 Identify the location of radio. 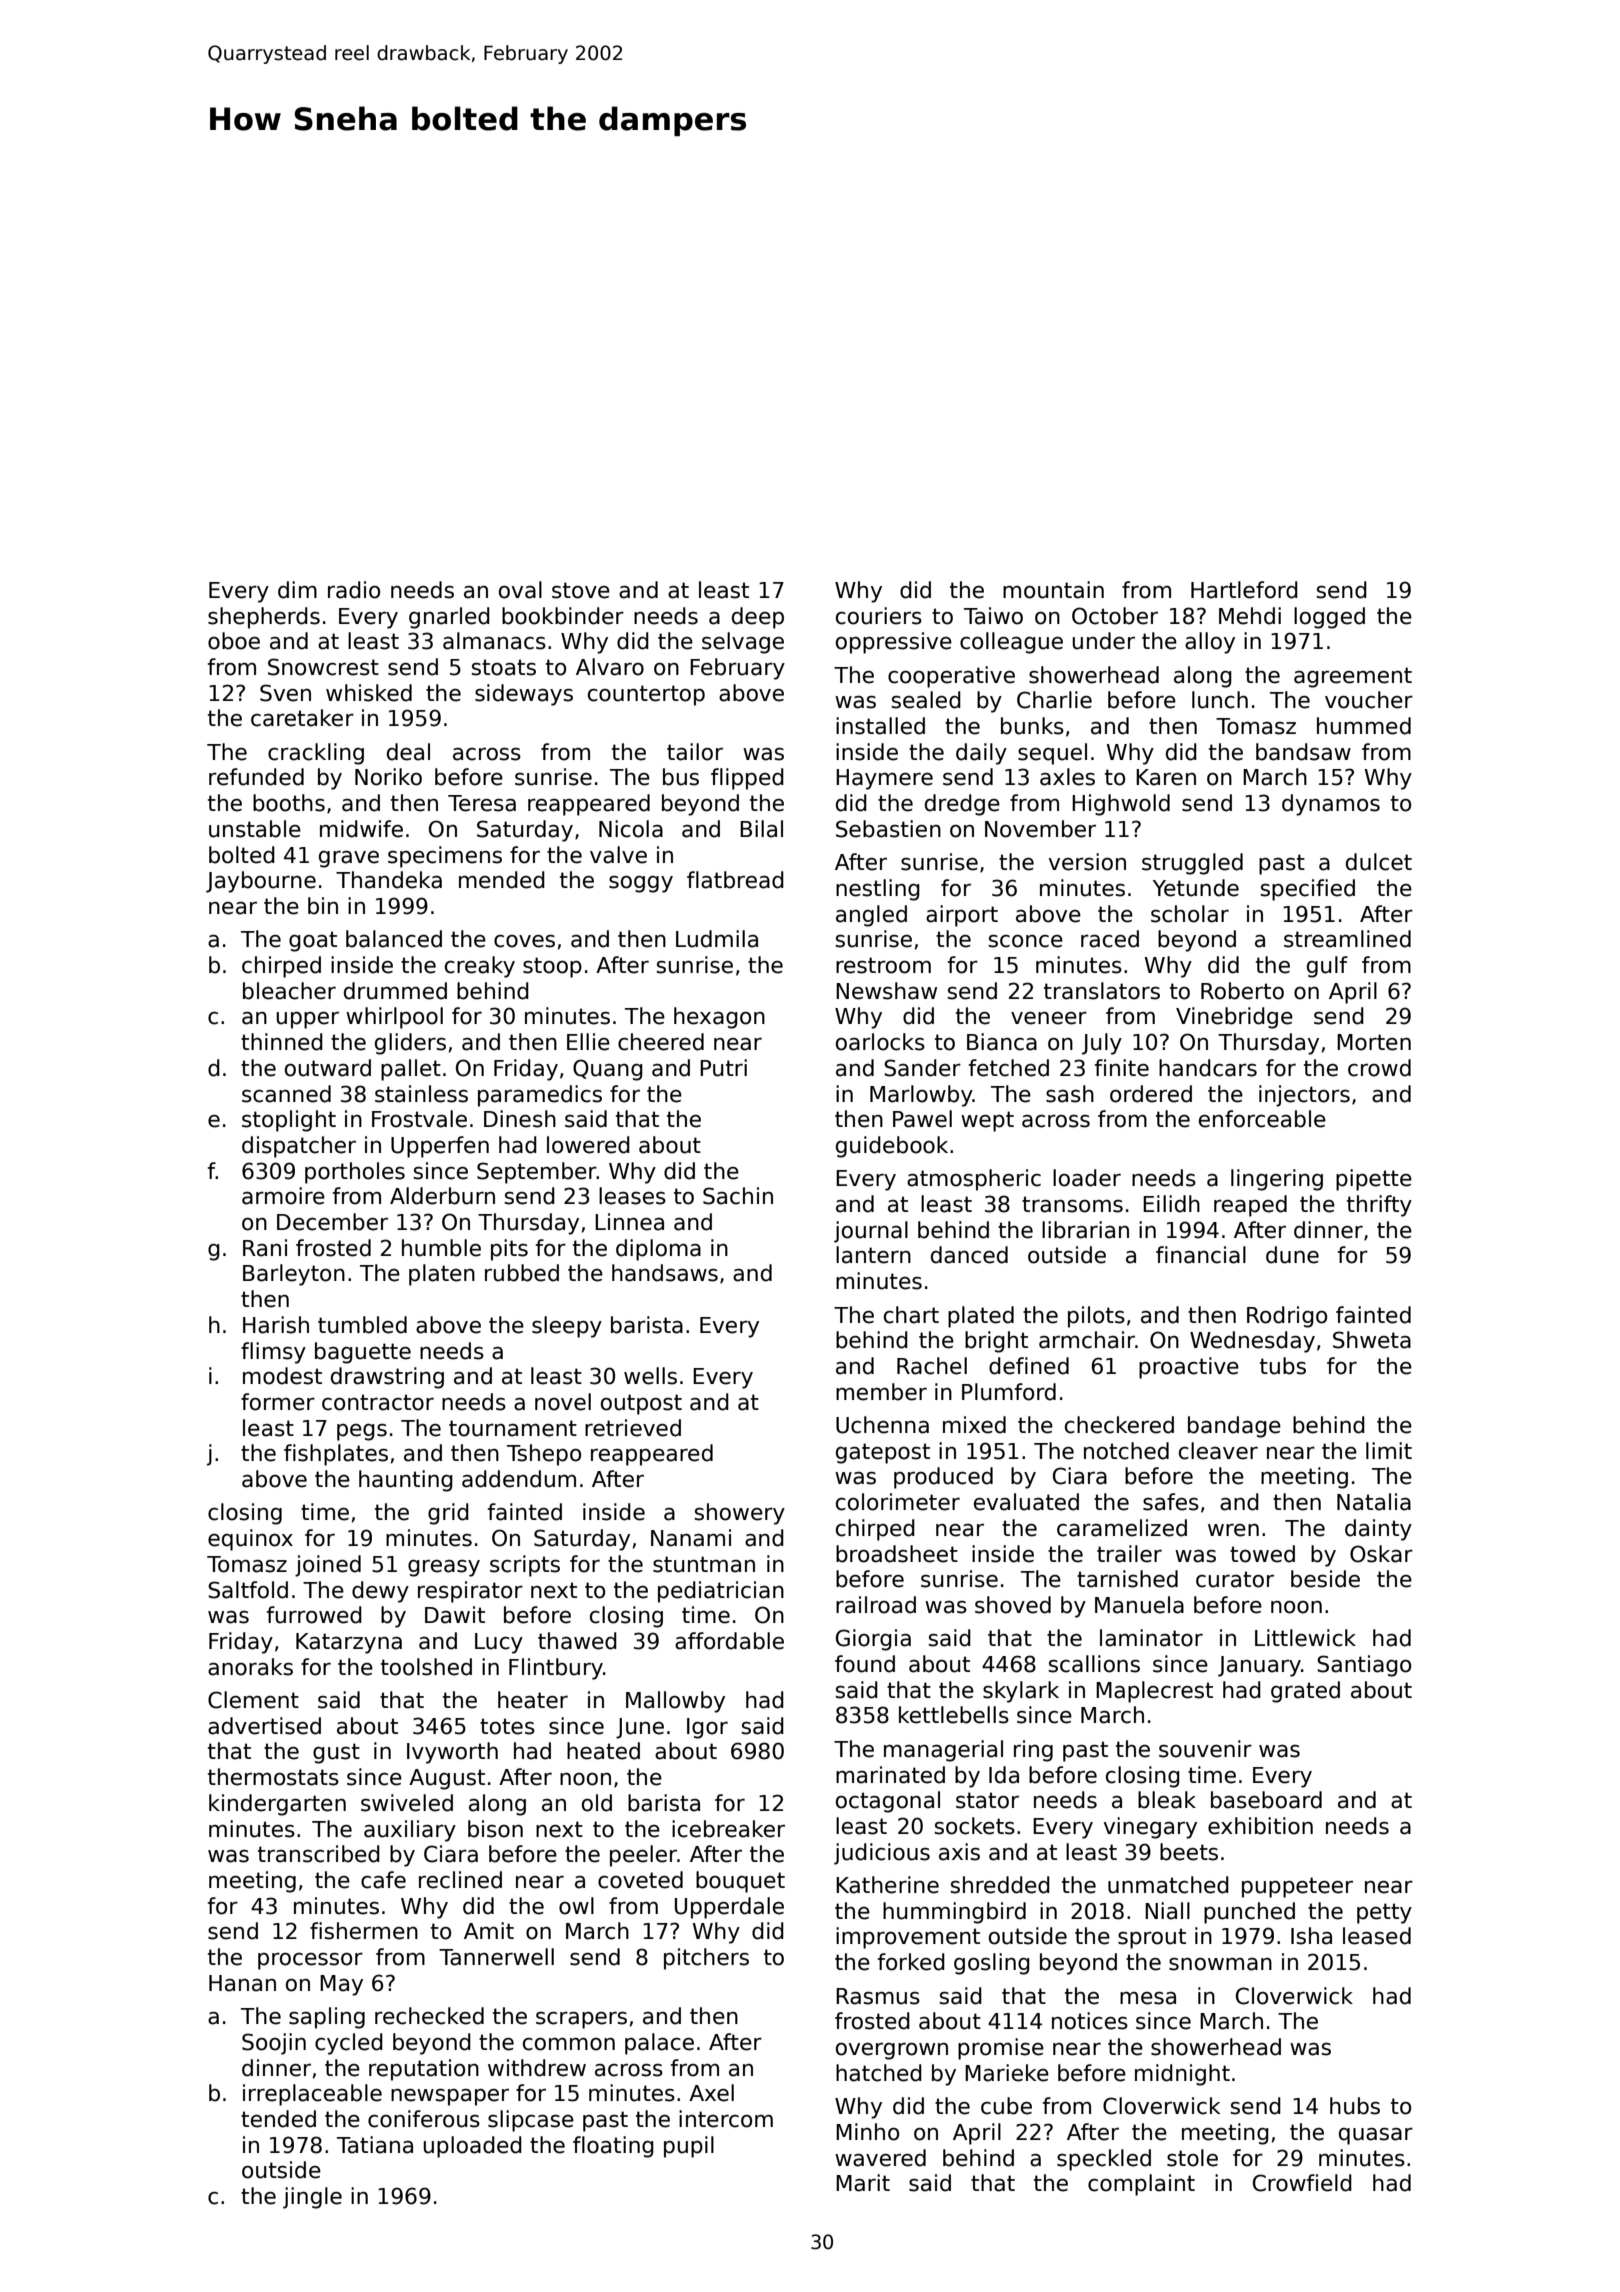
(354, 590).
